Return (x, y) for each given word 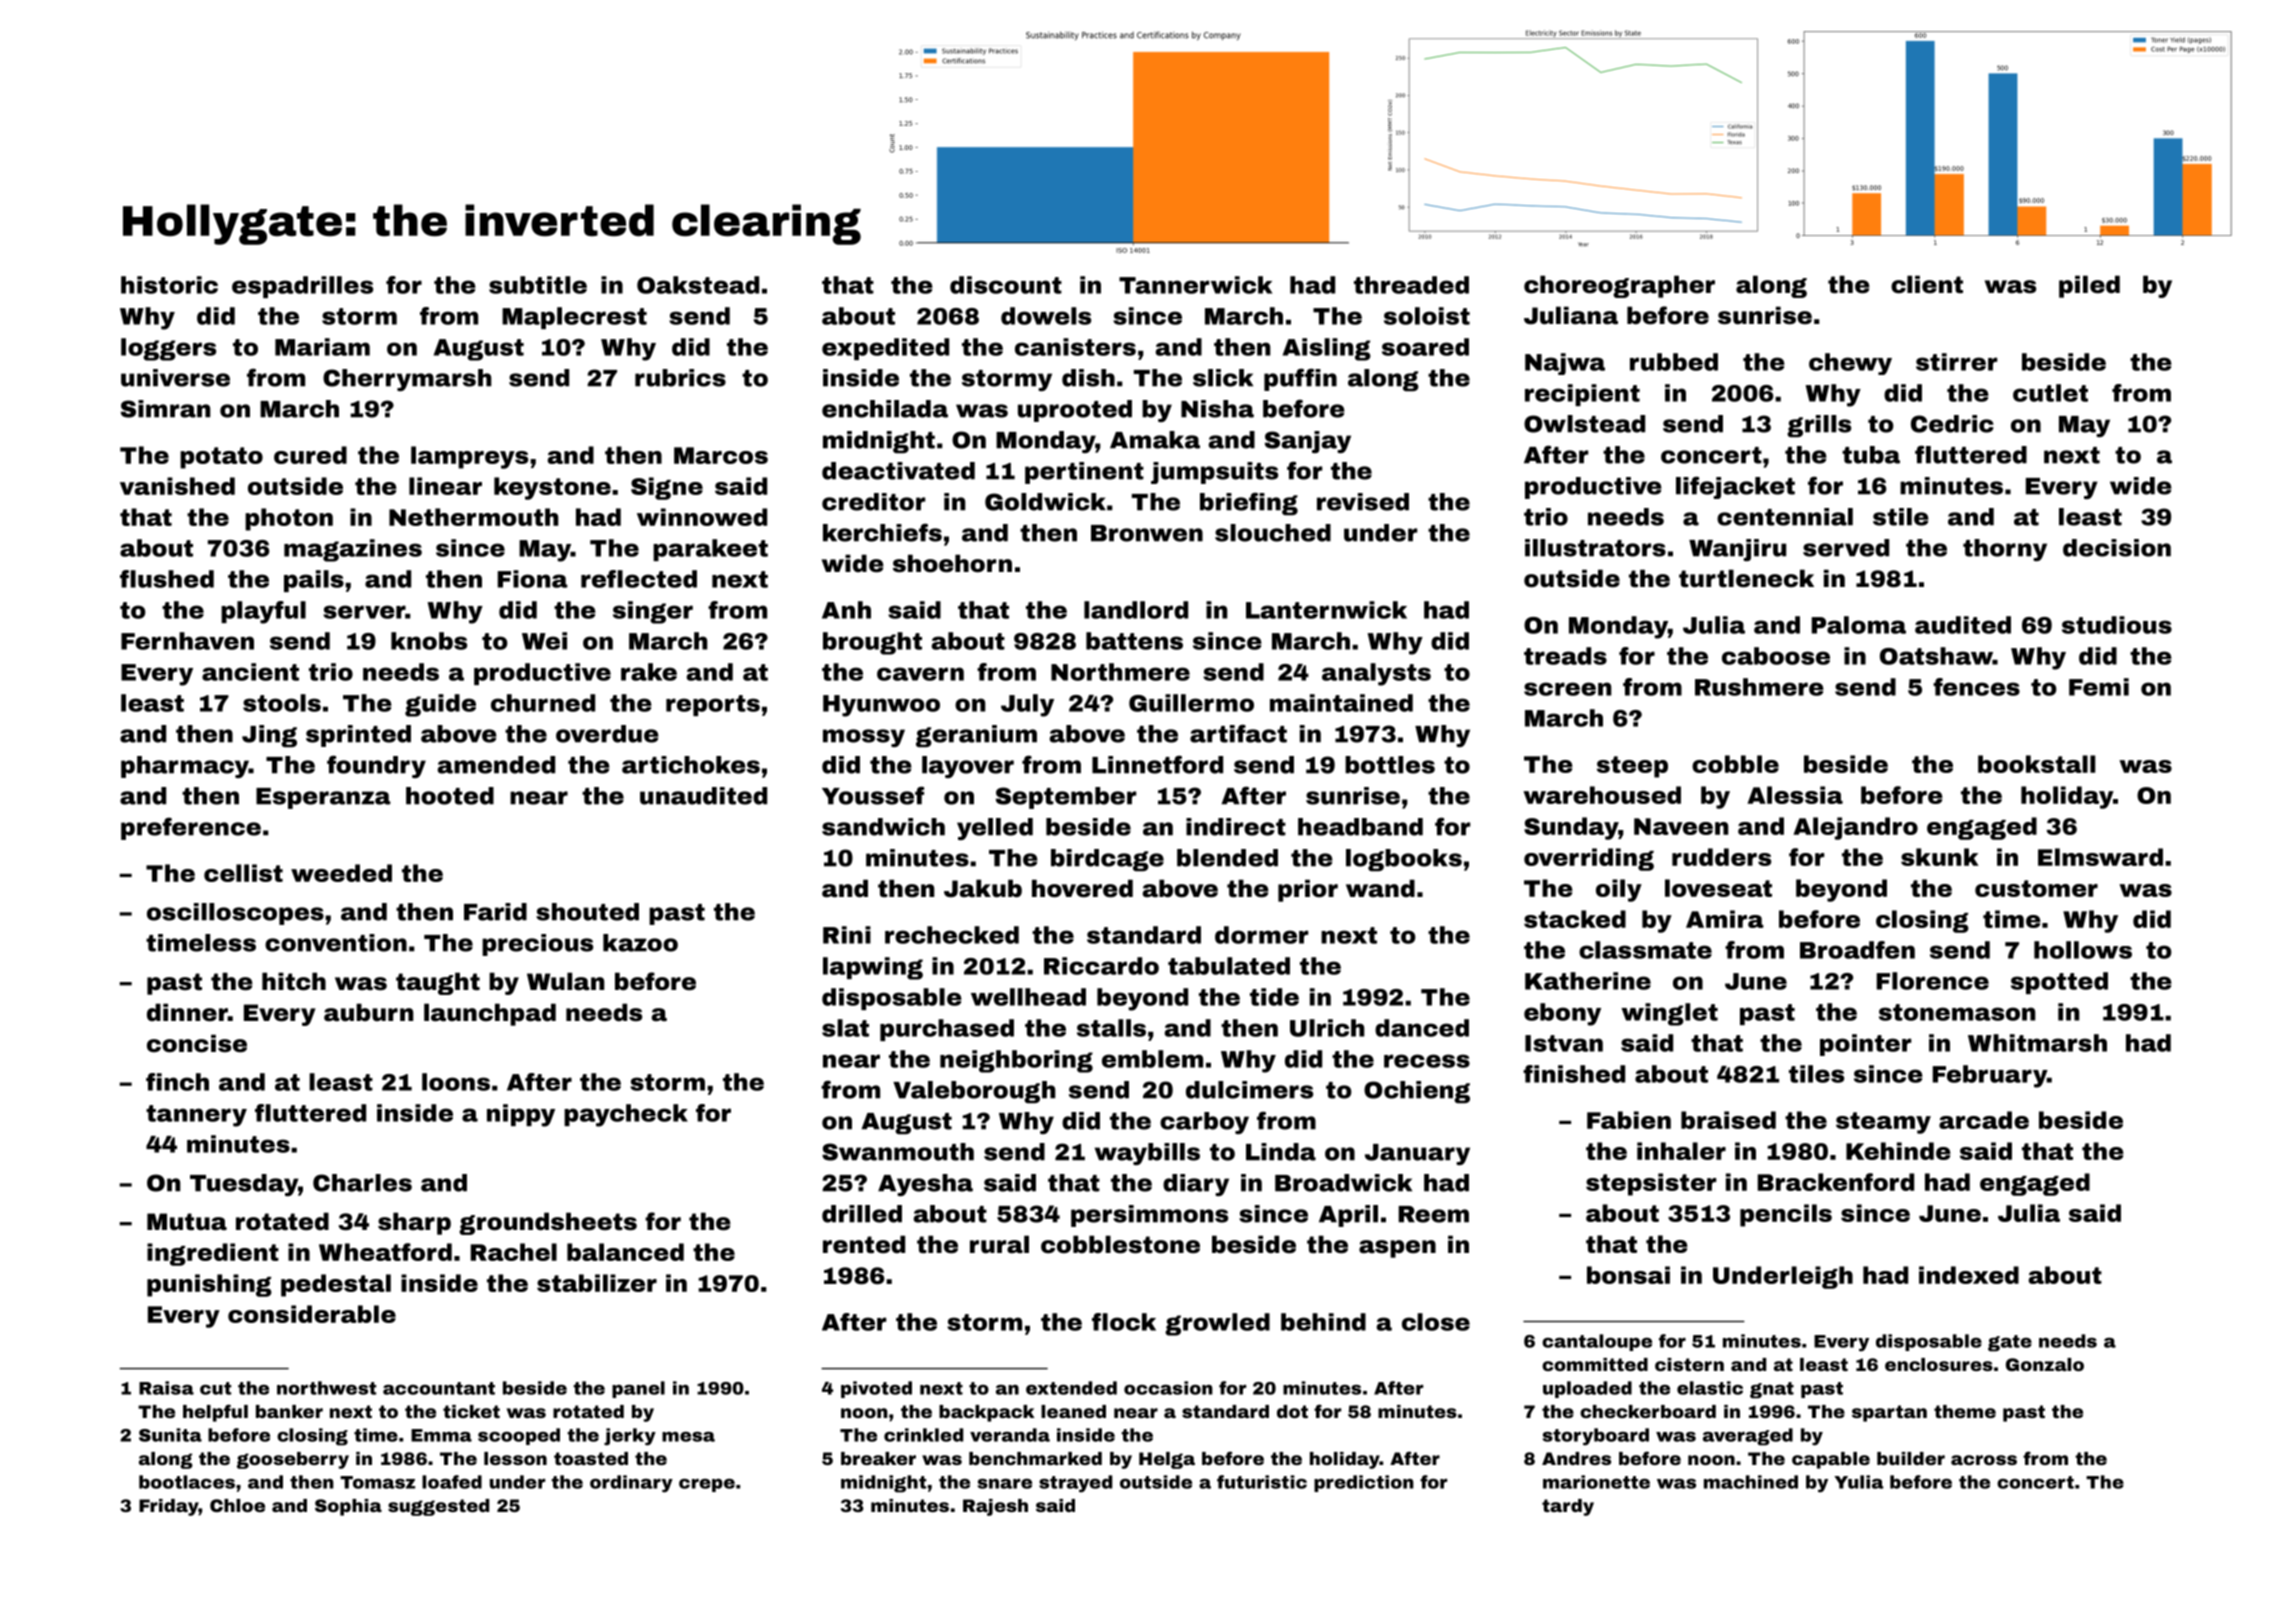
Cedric (1952, 424)
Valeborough (974, 1092)
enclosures (1939, 1364)
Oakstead (698, 285)
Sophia (348, 1507)
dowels (1046, 316)
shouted (587, 912)
